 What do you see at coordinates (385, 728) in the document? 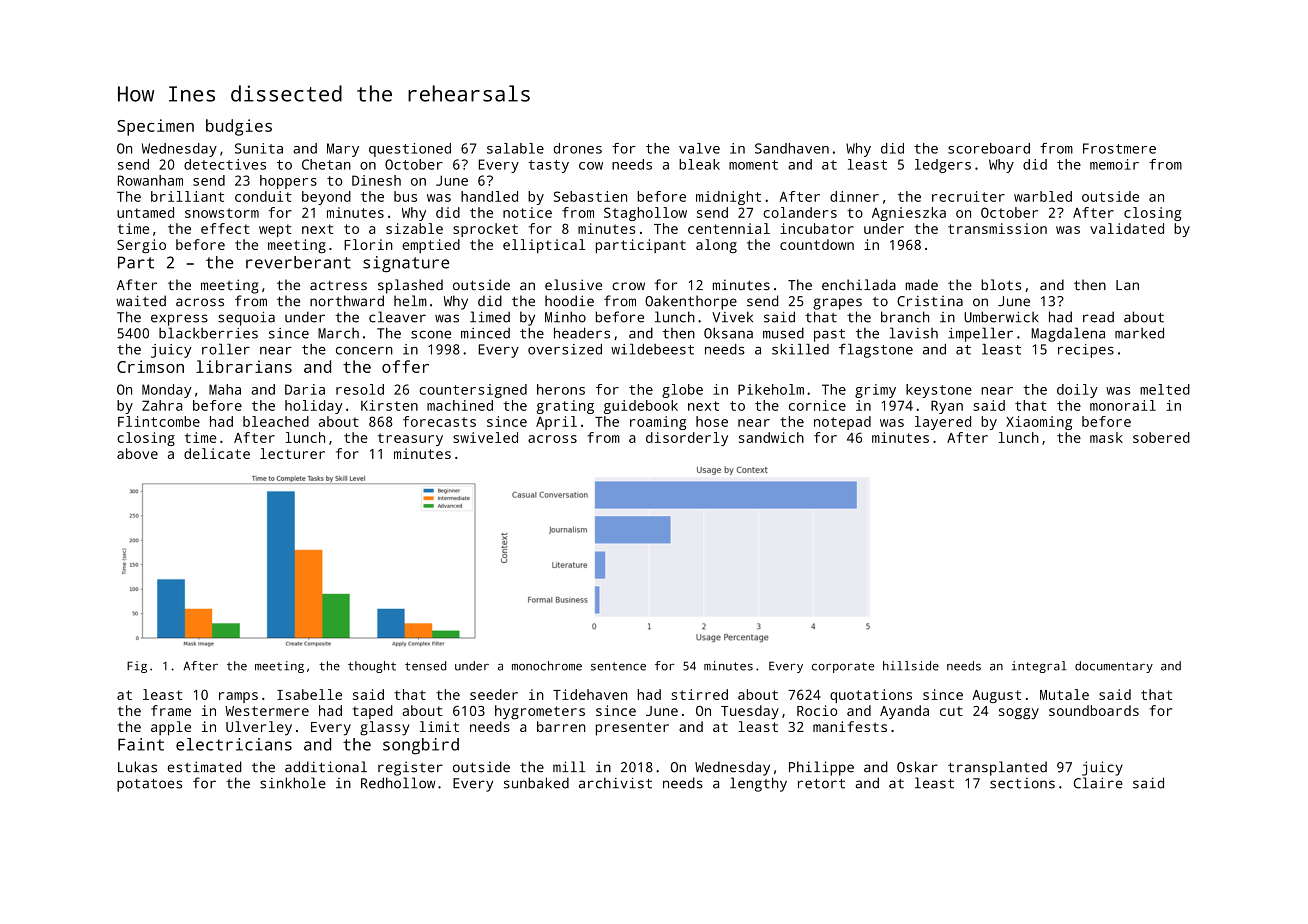
I see `glassy` at bounding box center [385, 728].
